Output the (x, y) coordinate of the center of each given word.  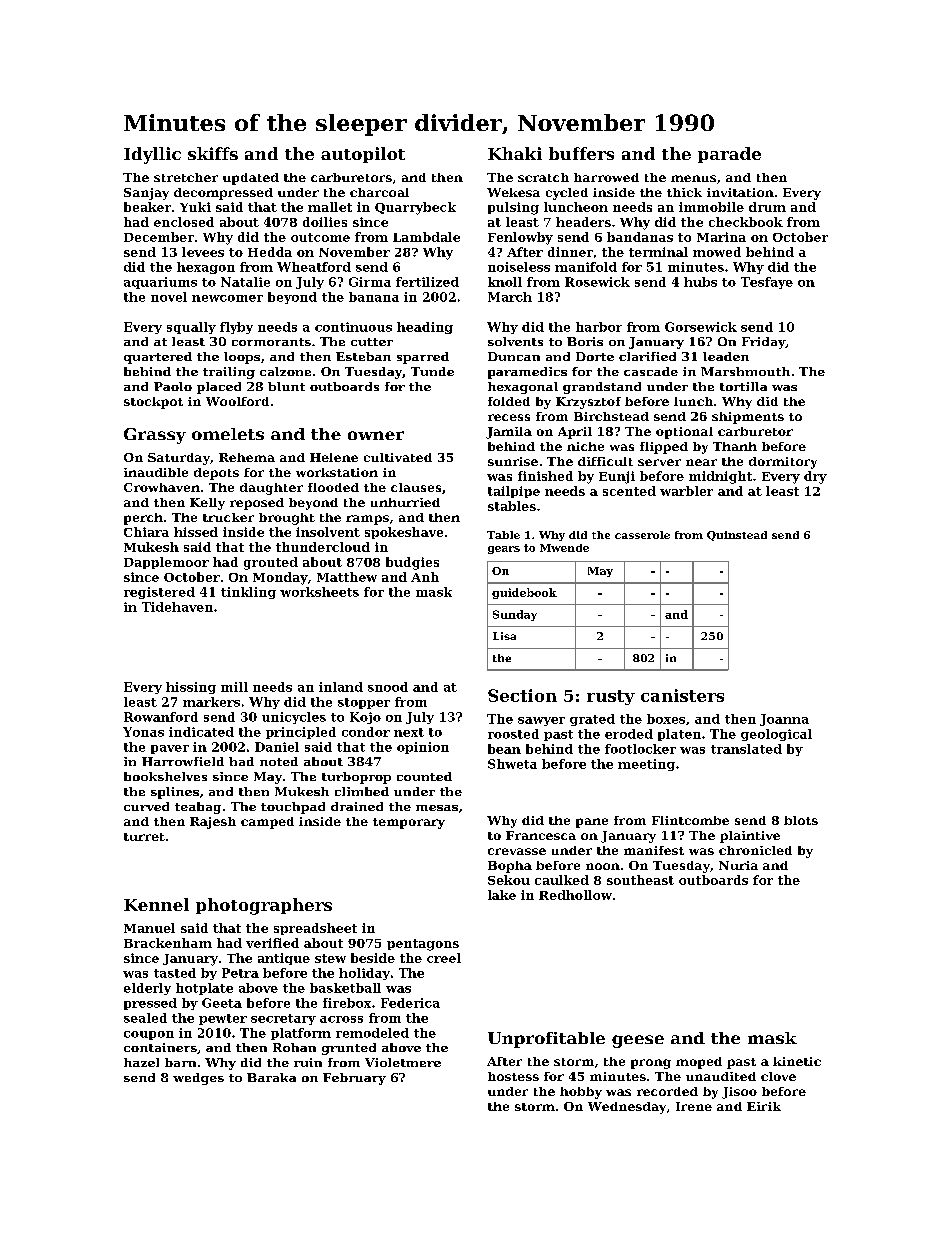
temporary (409, 823)
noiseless (519, 267)
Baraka (271, 1077)
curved (146, 806)
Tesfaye (767, 283)
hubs (700, 282)
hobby (581, 1093)
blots (801, 820)
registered (159, 593)
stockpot (153, 403)
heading (425, 328)
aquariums (160, 283)
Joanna (784, 720)
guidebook (524, 593)
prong (651, 1064)
